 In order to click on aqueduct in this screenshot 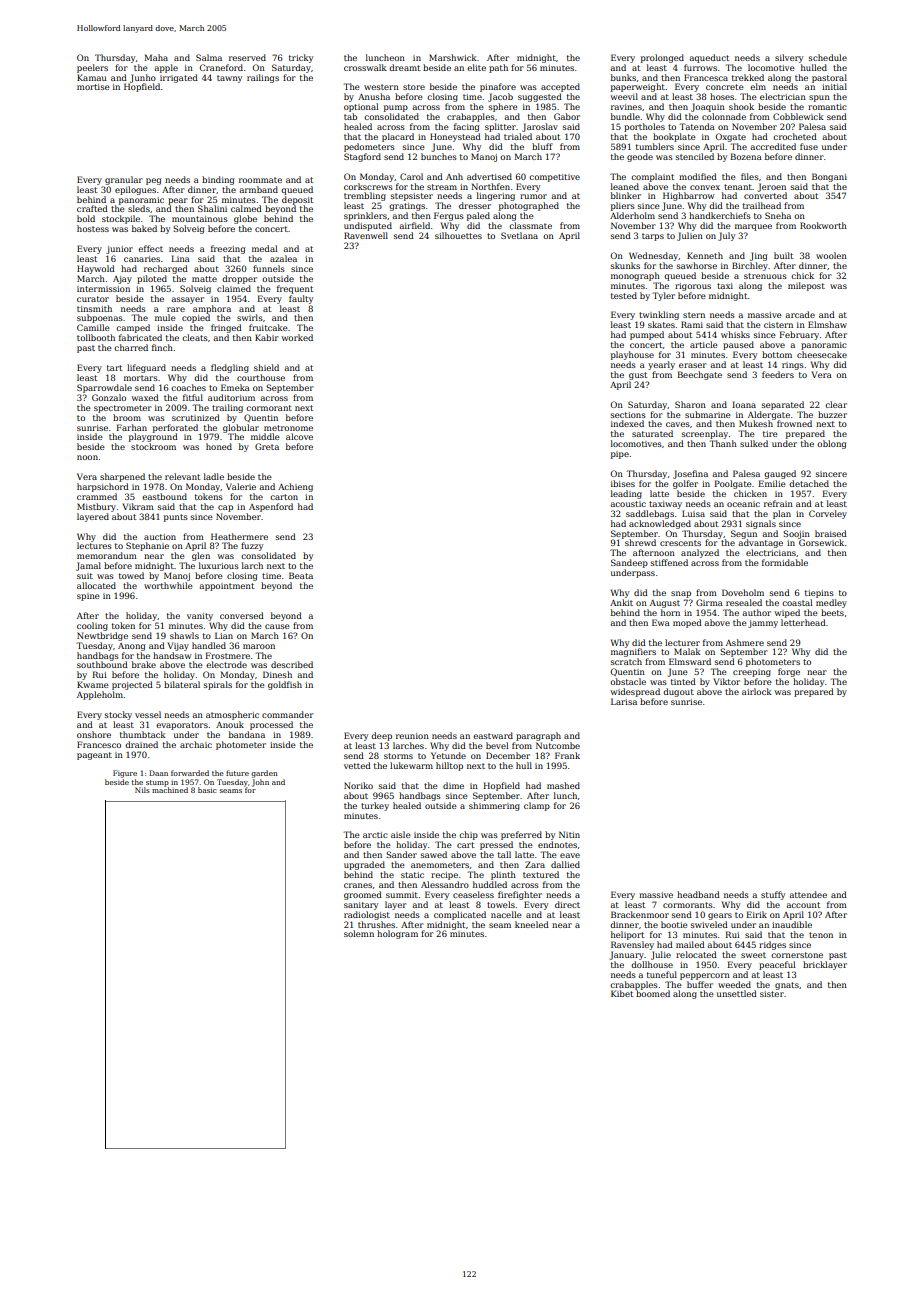, I will do `click(709, 58)`.
